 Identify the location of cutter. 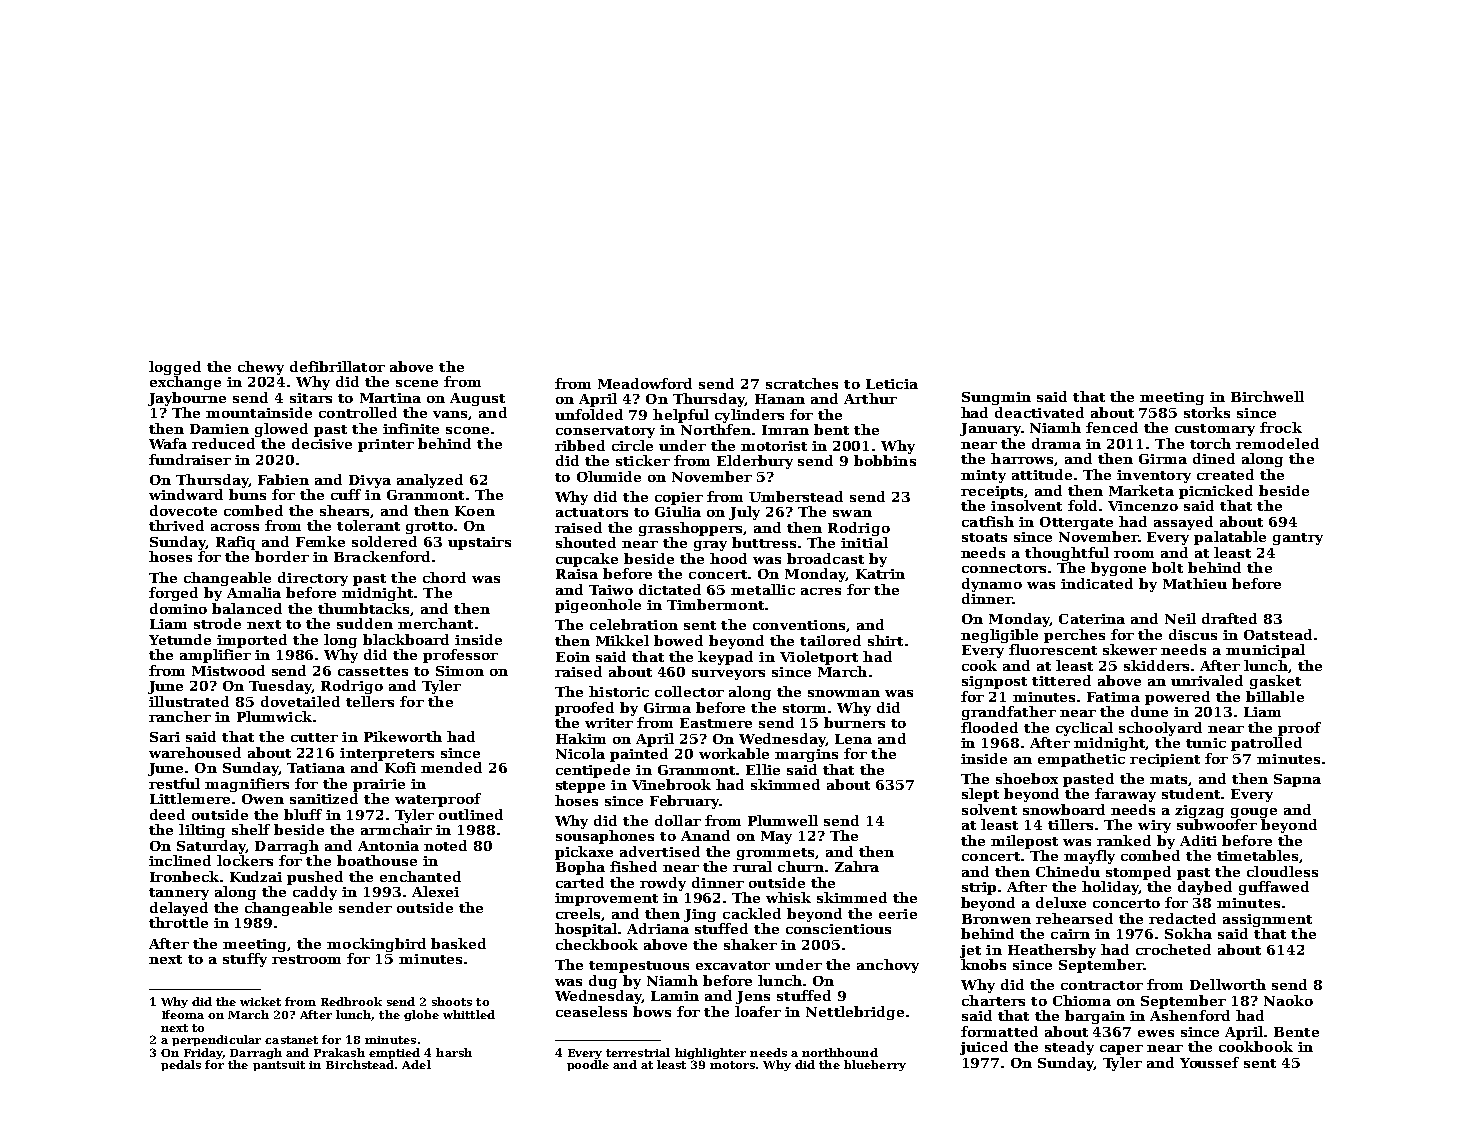
(314, 737).
